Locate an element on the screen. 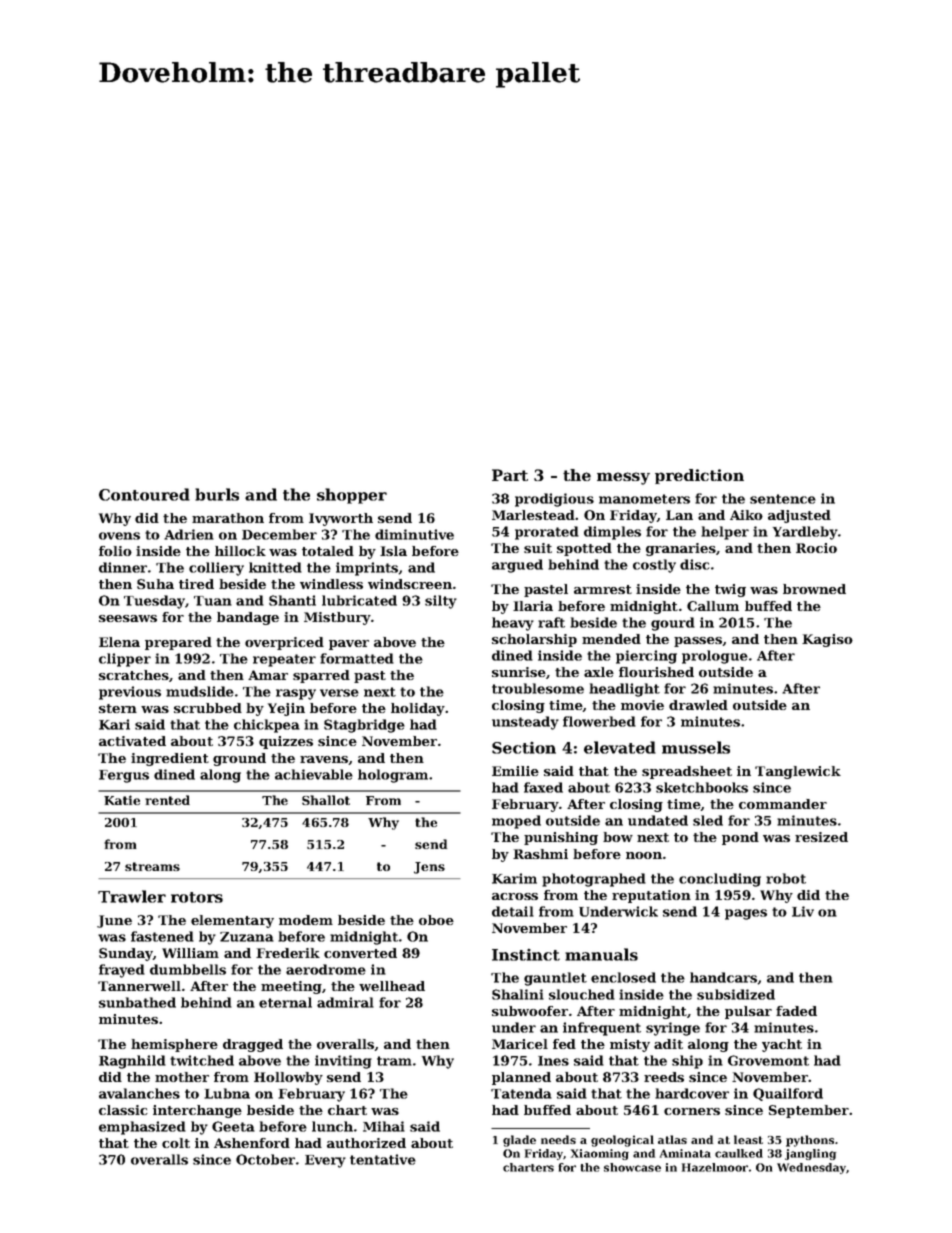  photographed is located at coordinates (594, 880).
